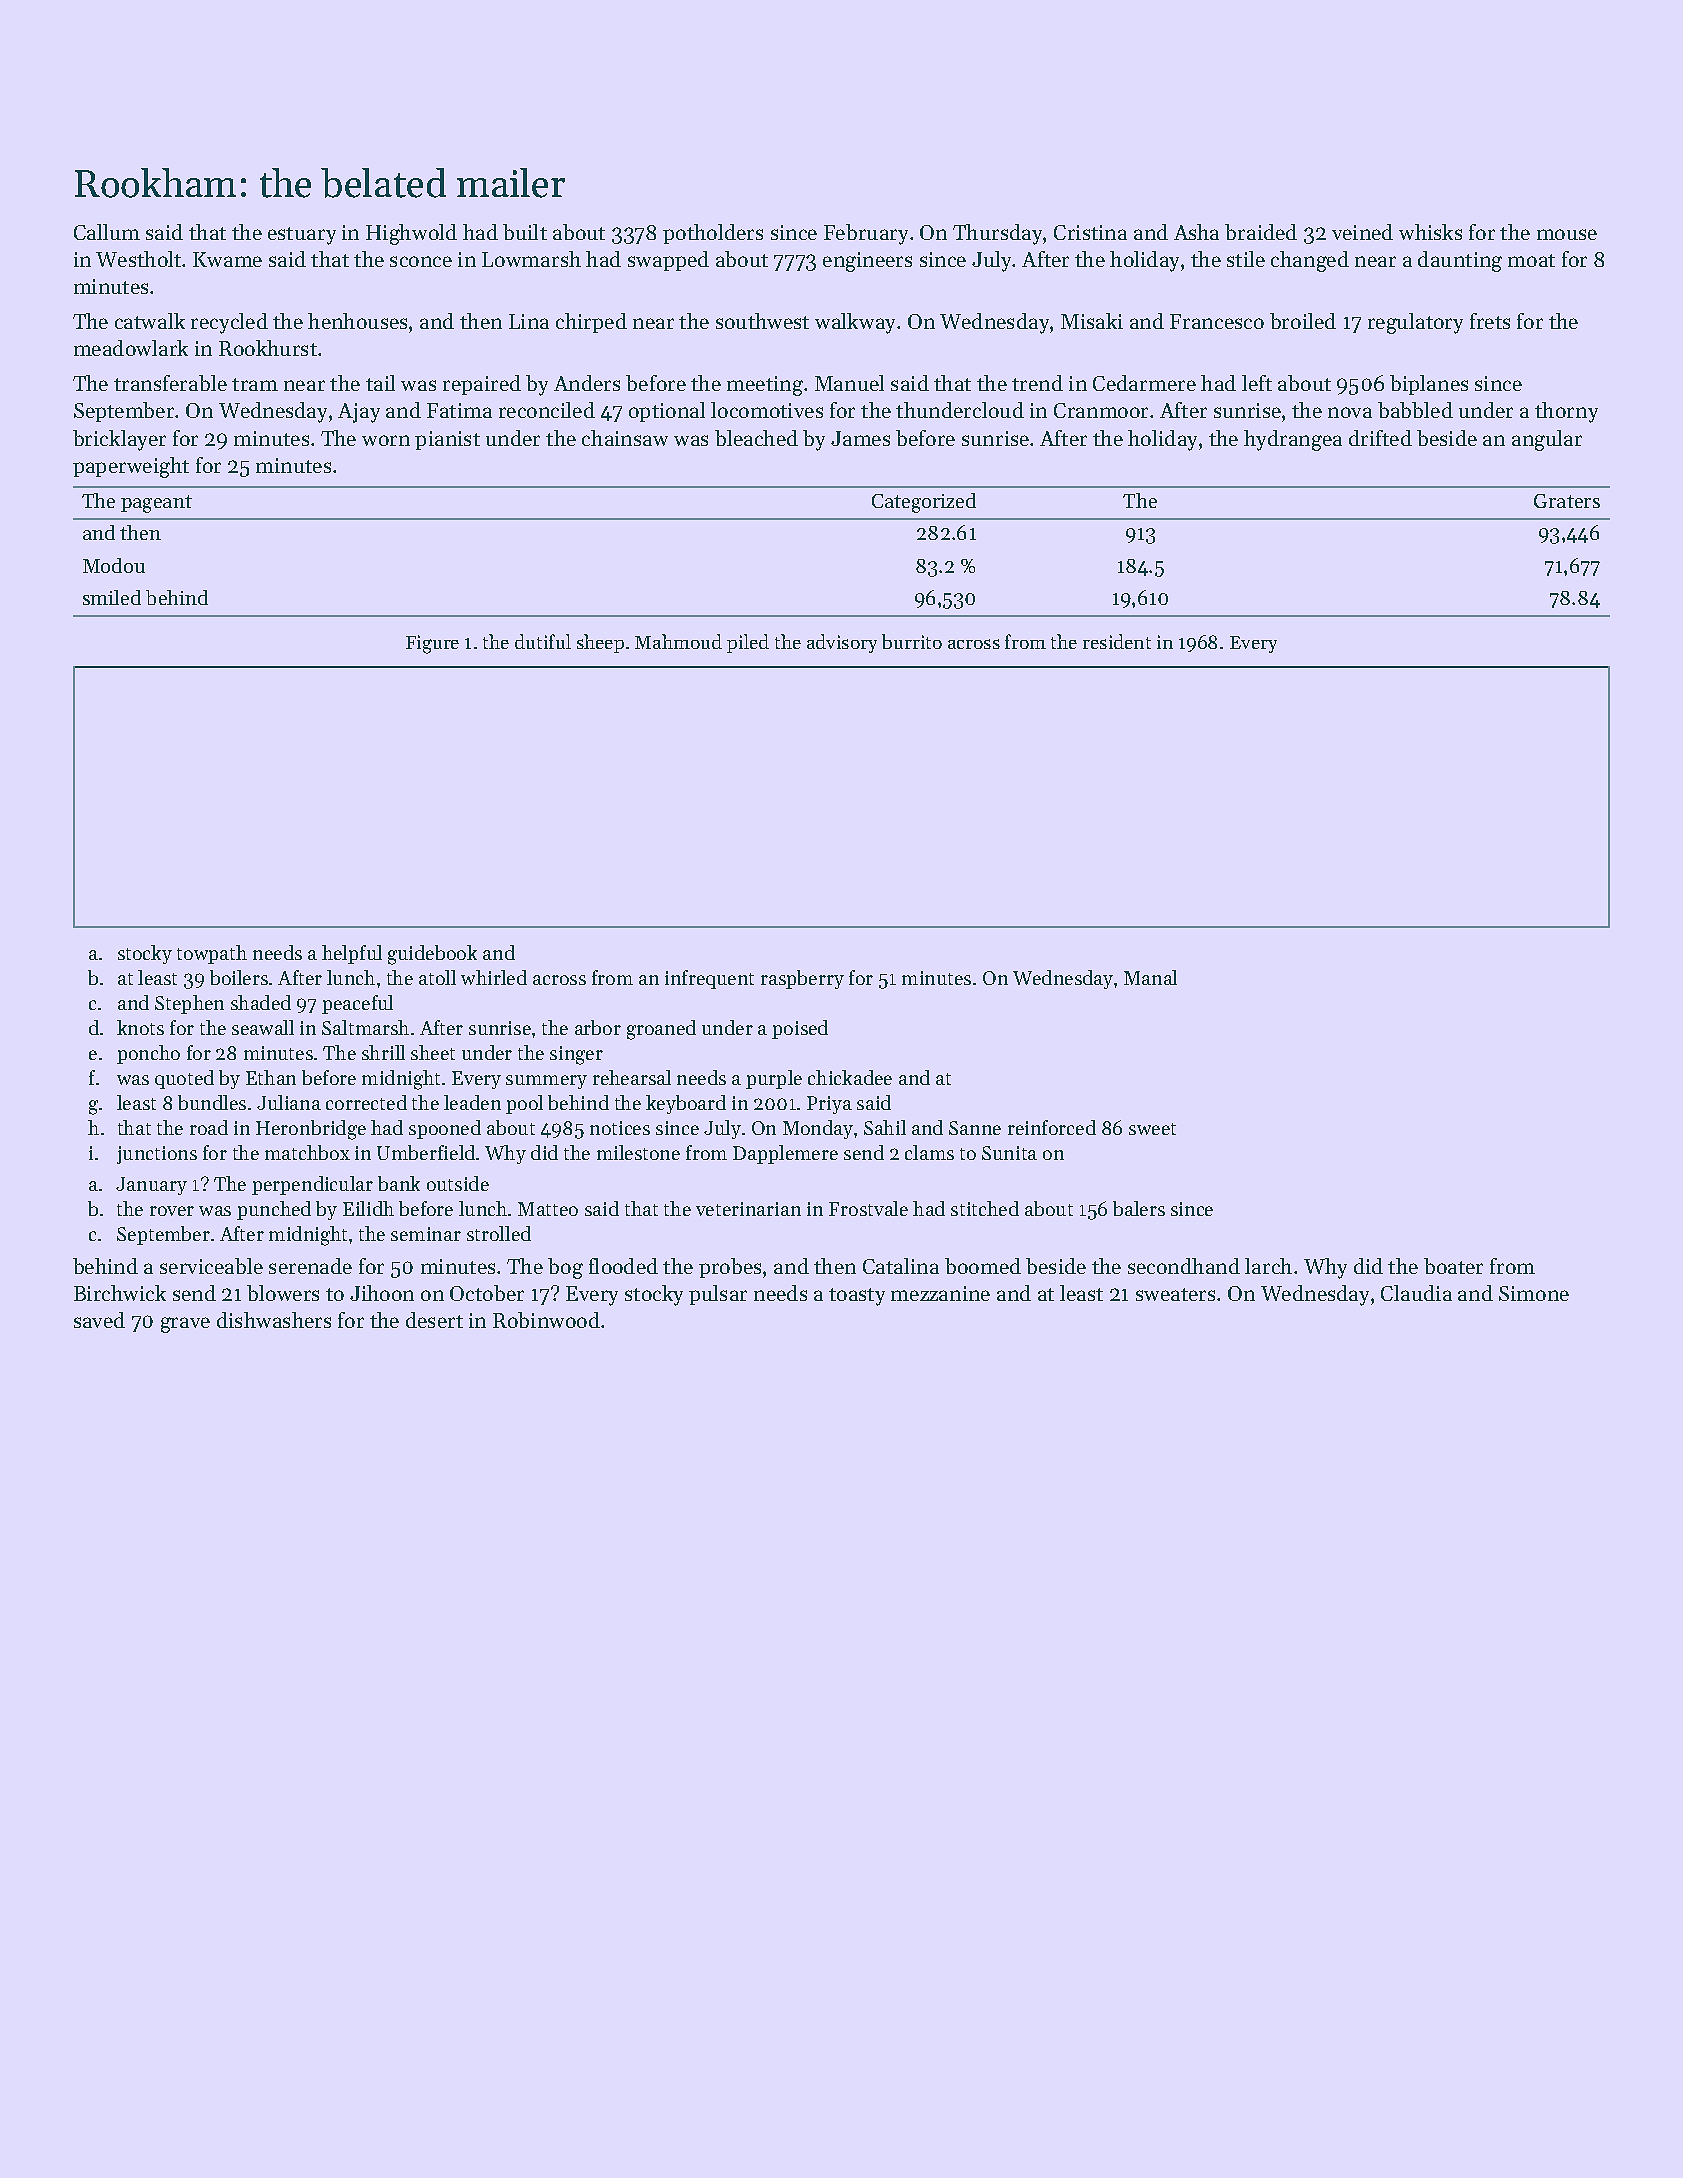 This document has height=2178, width=1683. I want to click on resident, so click(1117, 641).
